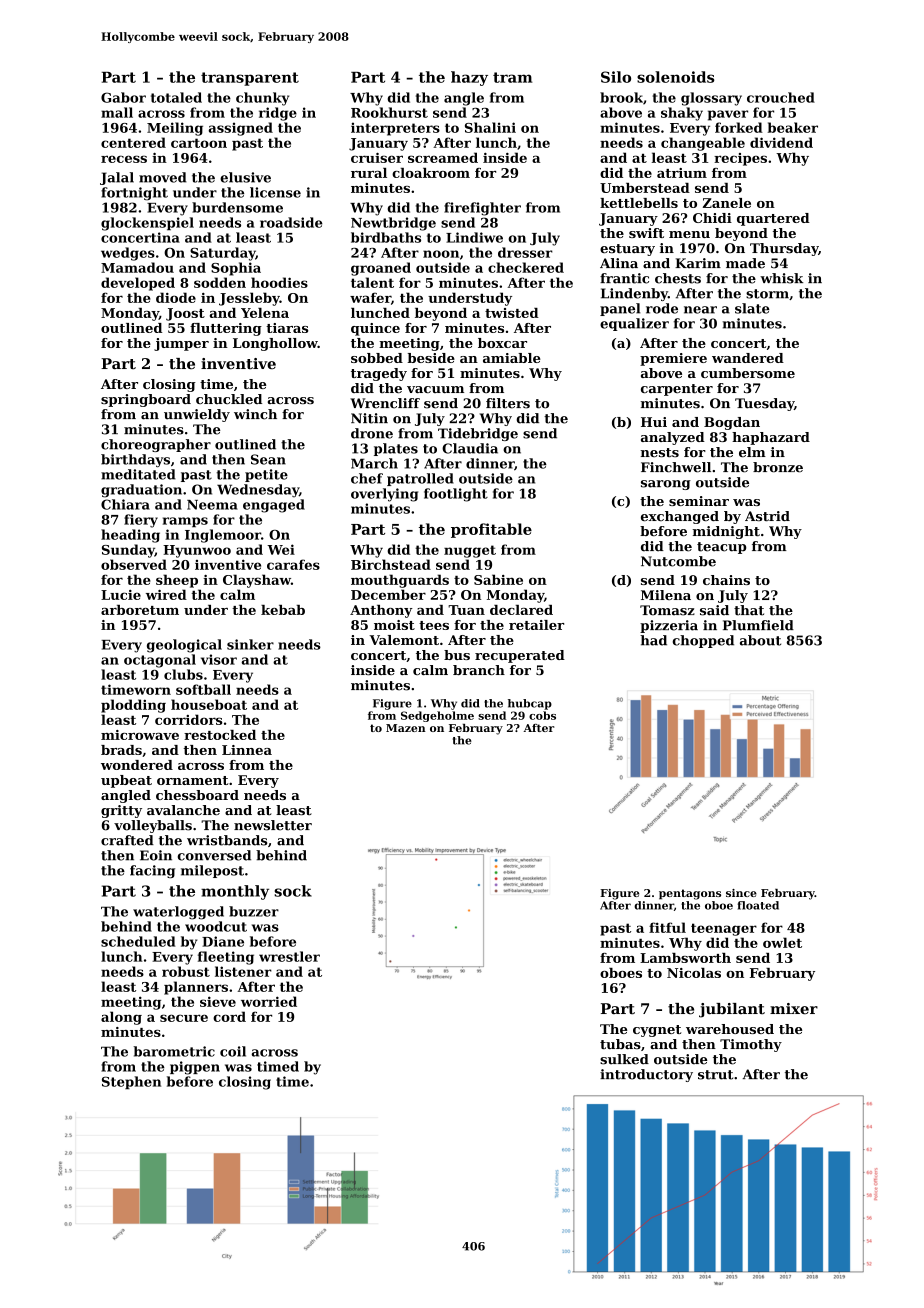 The height and width of the page is (1308, 924). Describe the element at coordinates (741, 893) in the page. I see `since` at that location.
